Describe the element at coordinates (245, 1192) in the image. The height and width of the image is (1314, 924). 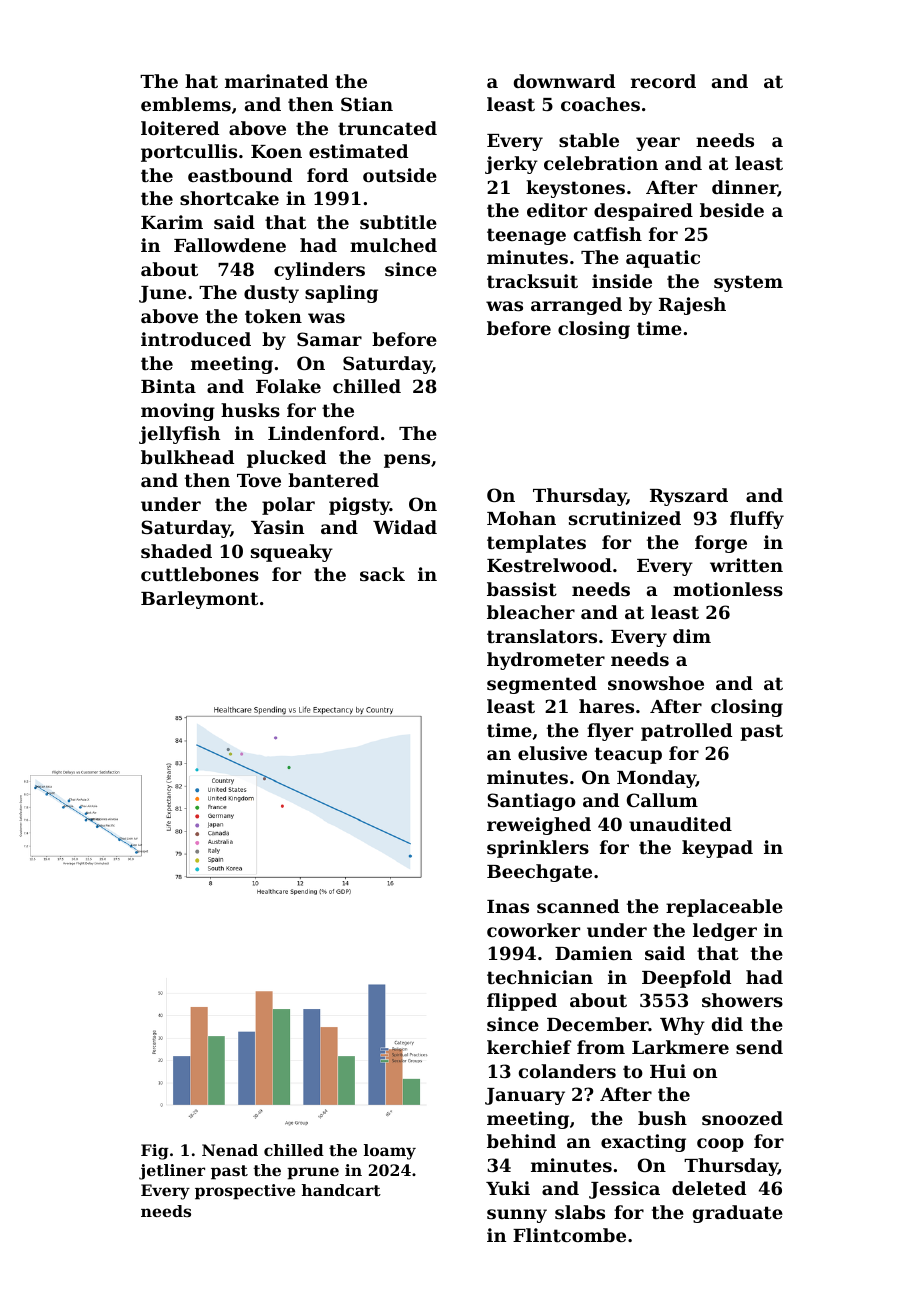
I see `prospective` at that location.
